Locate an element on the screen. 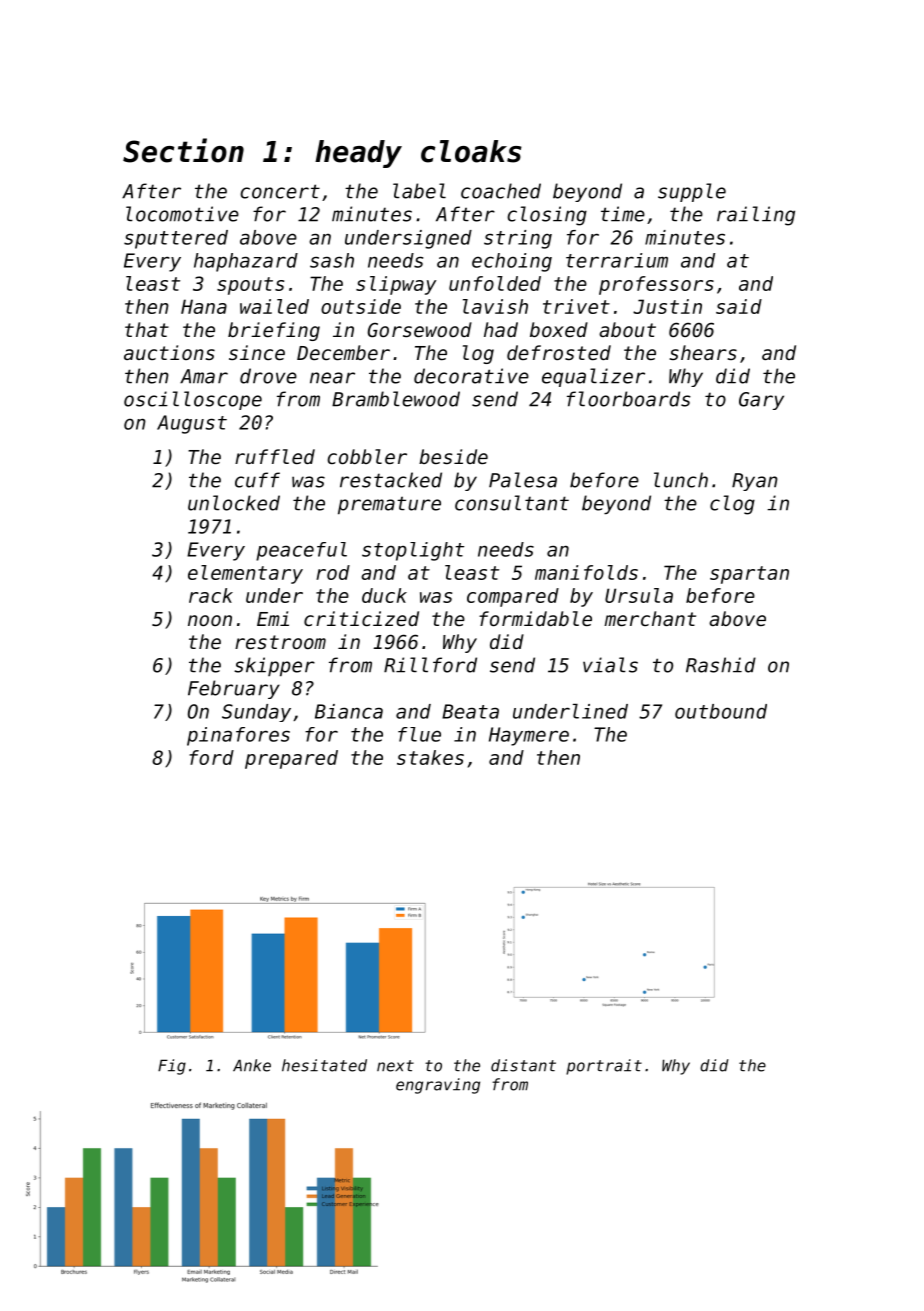 Image resolution: width=924 pixels, height=1311 pixels. heady is located at coordinates (358, 154).
